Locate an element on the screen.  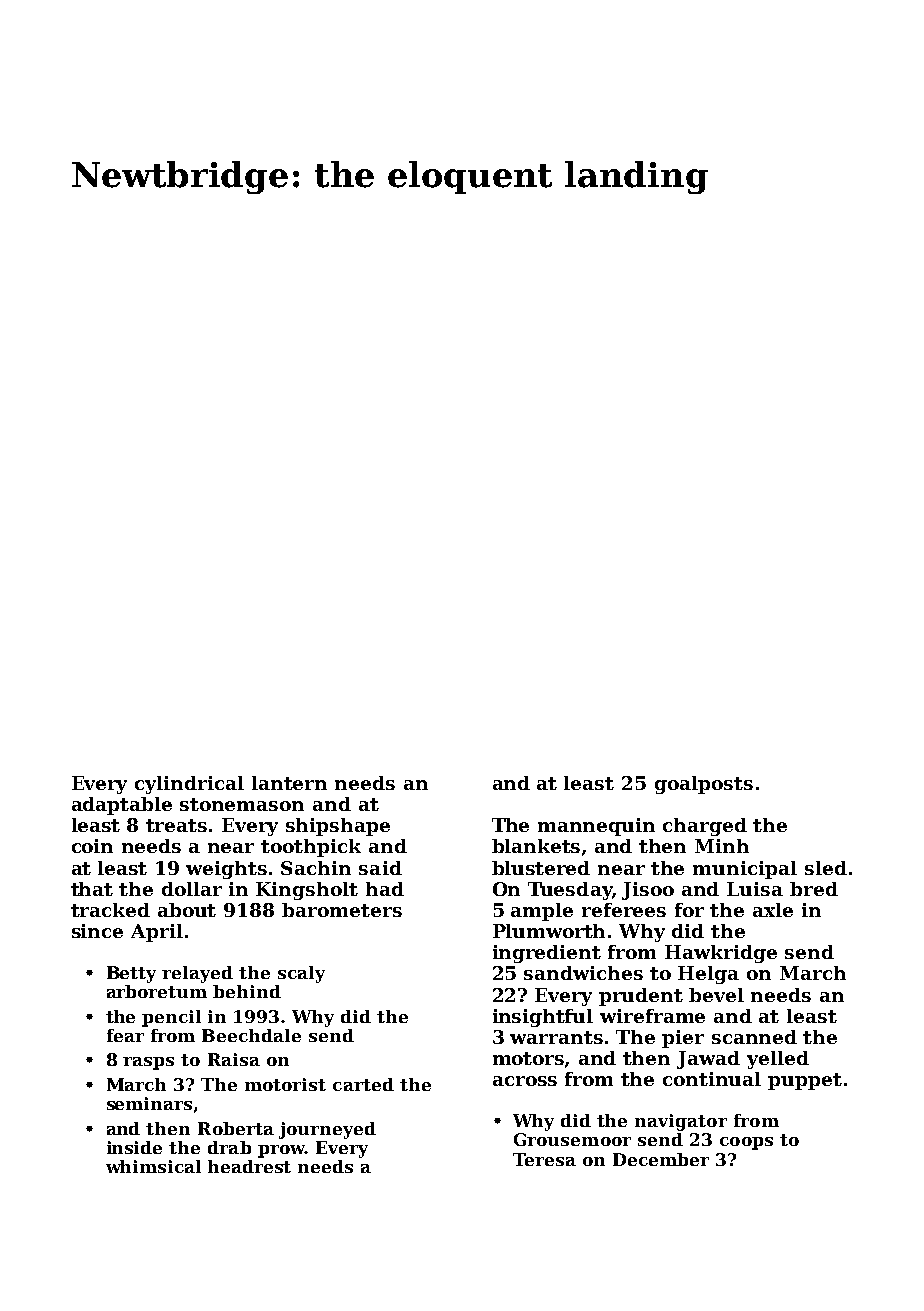
Plumworth is located at coordinates (549, 931).
